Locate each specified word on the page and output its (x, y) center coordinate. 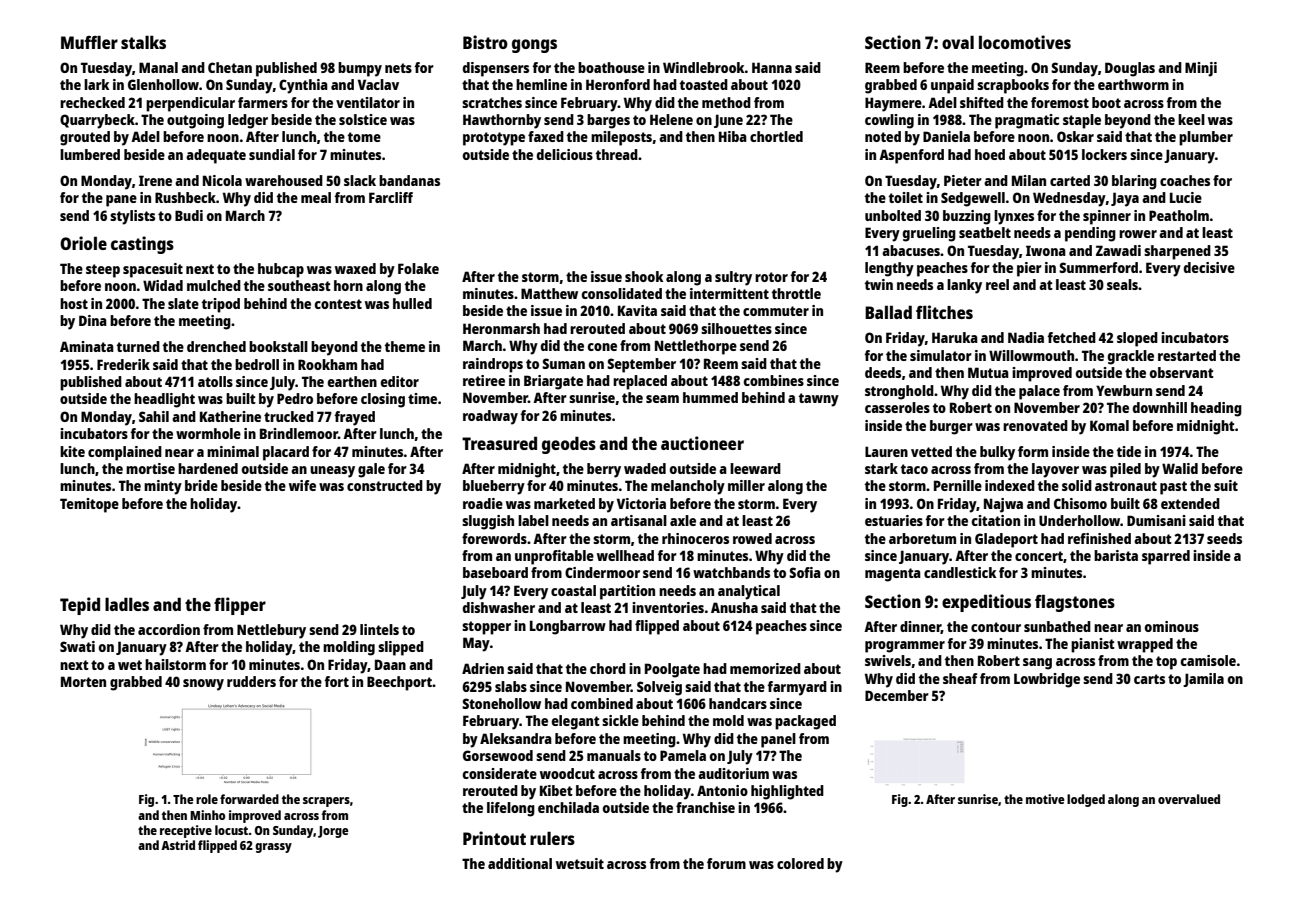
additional (520, 863)
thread (617, 154)
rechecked (92, 102)
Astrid (178, 845)
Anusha (734, 607)
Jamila (1203, 680)
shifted (982, 102)
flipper (240, 606)
